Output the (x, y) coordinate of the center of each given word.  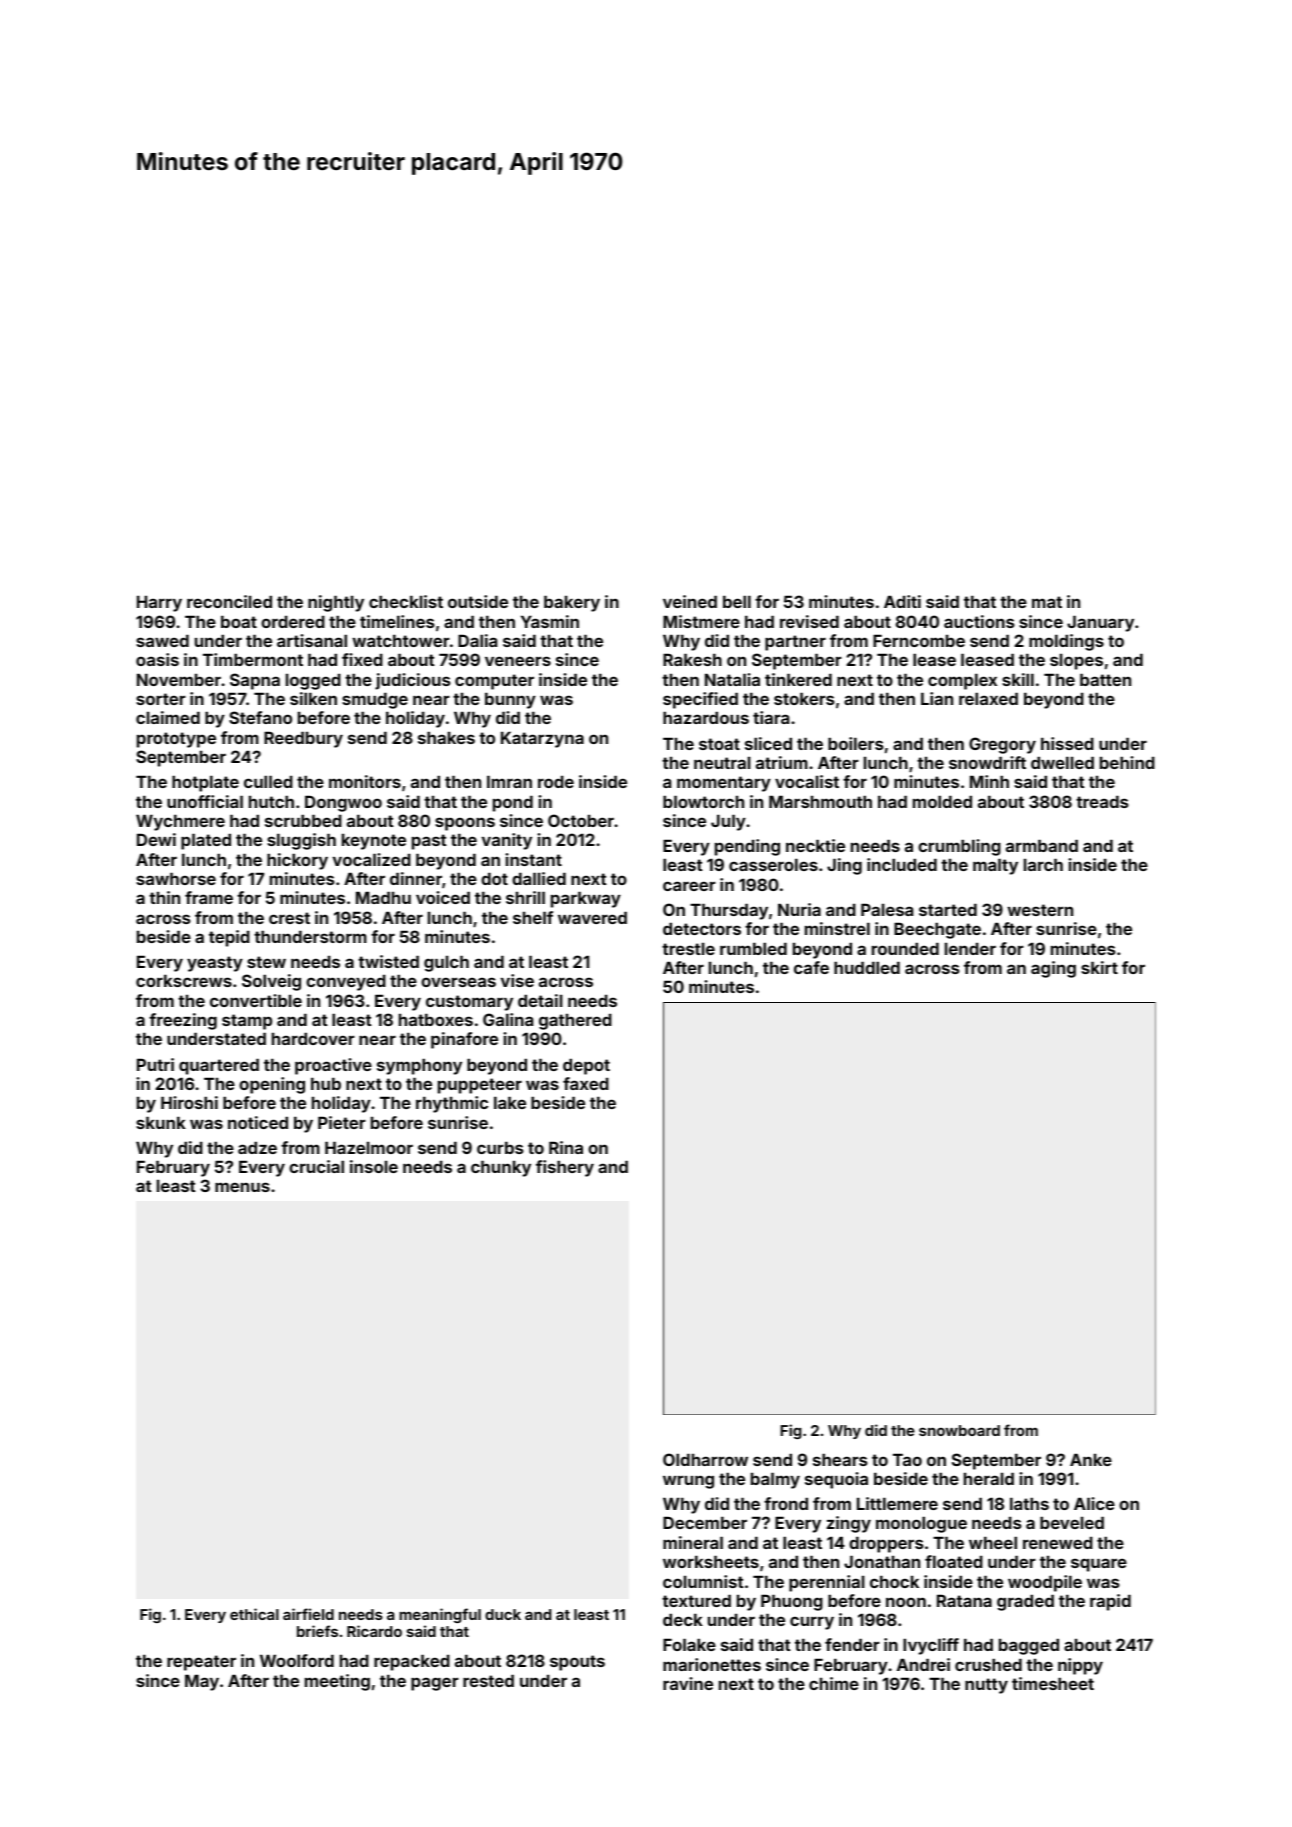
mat (1047, 602)
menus (242, 1187)
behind (1127, 762)
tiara (771, 717)
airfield (308, 1614)
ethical (254, 1614)
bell (737, 601)
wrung (688, 1482)
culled (268, 781)
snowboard (959, 1430)
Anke (1091, 1459)
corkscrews (184, 980)
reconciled (229, 601)
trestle (688, 948)
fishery (565, 1168)
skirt (1099, 967)
